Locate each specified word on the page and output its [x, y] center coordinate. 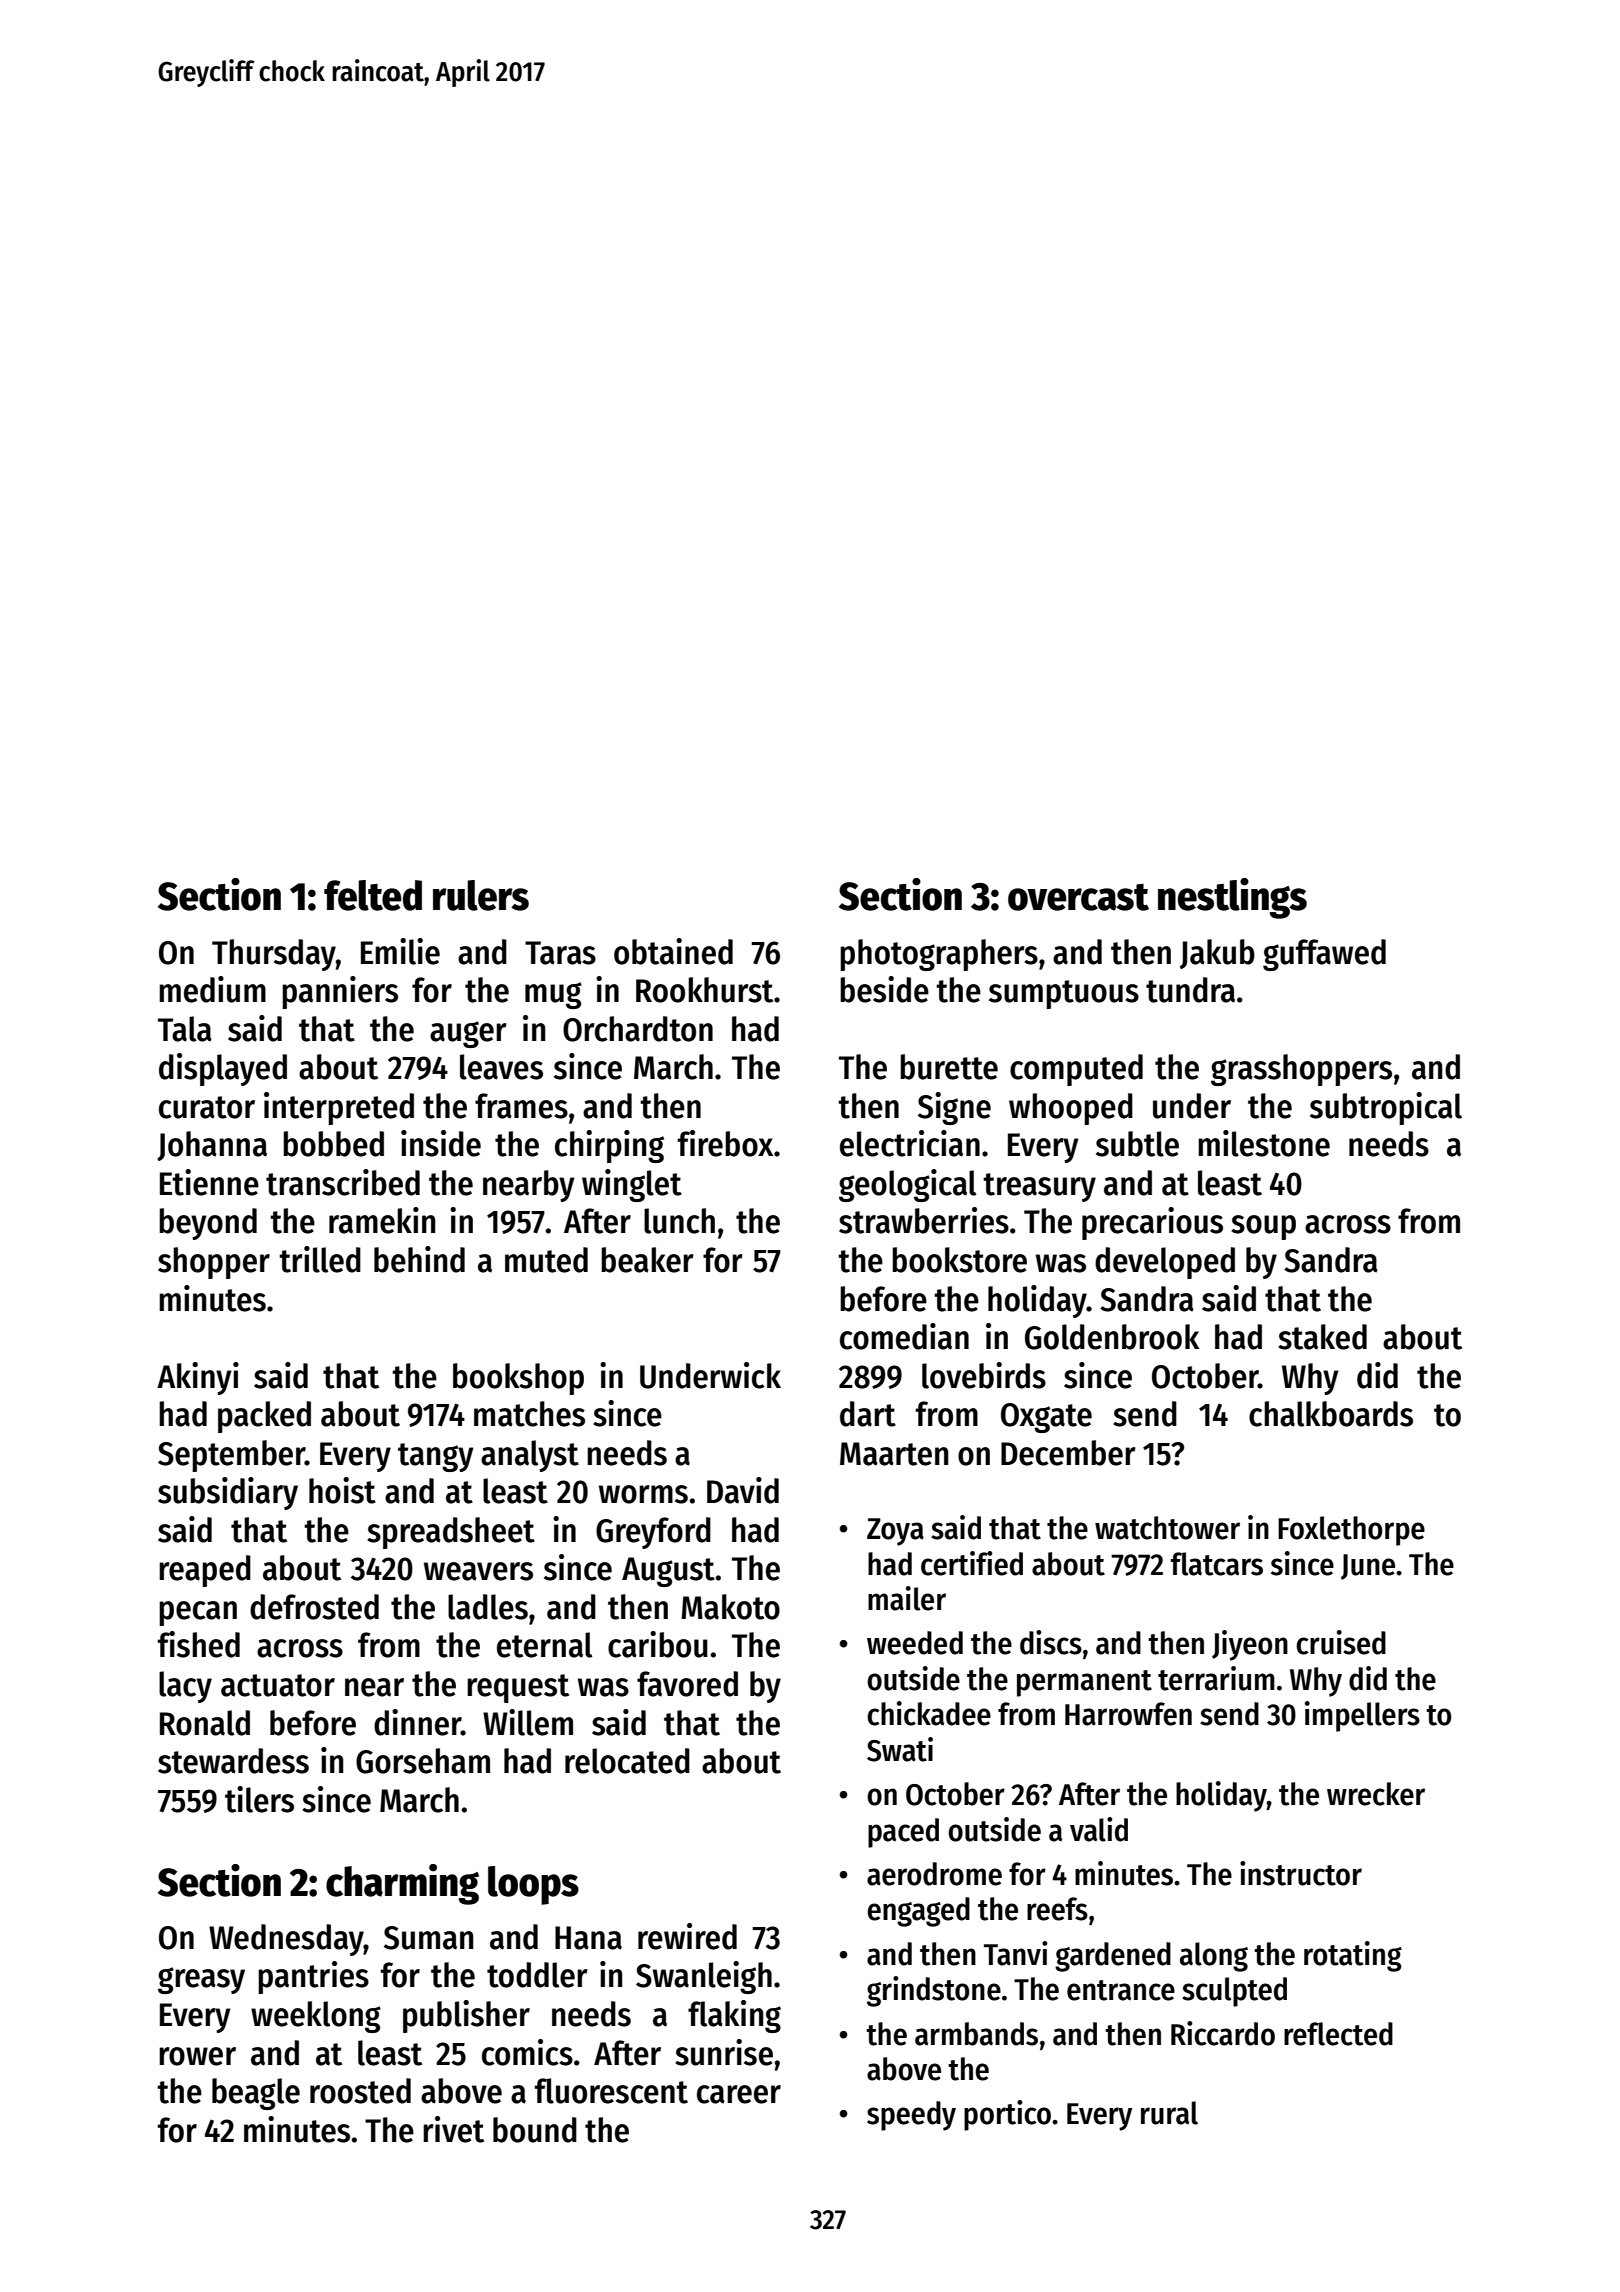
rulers [481, 895]
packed [264, 1417]
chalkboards [1331, 1414]
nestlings [1232, 898]
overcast [1078, 897]
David [743, 1490]
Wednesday [286, 1940]
